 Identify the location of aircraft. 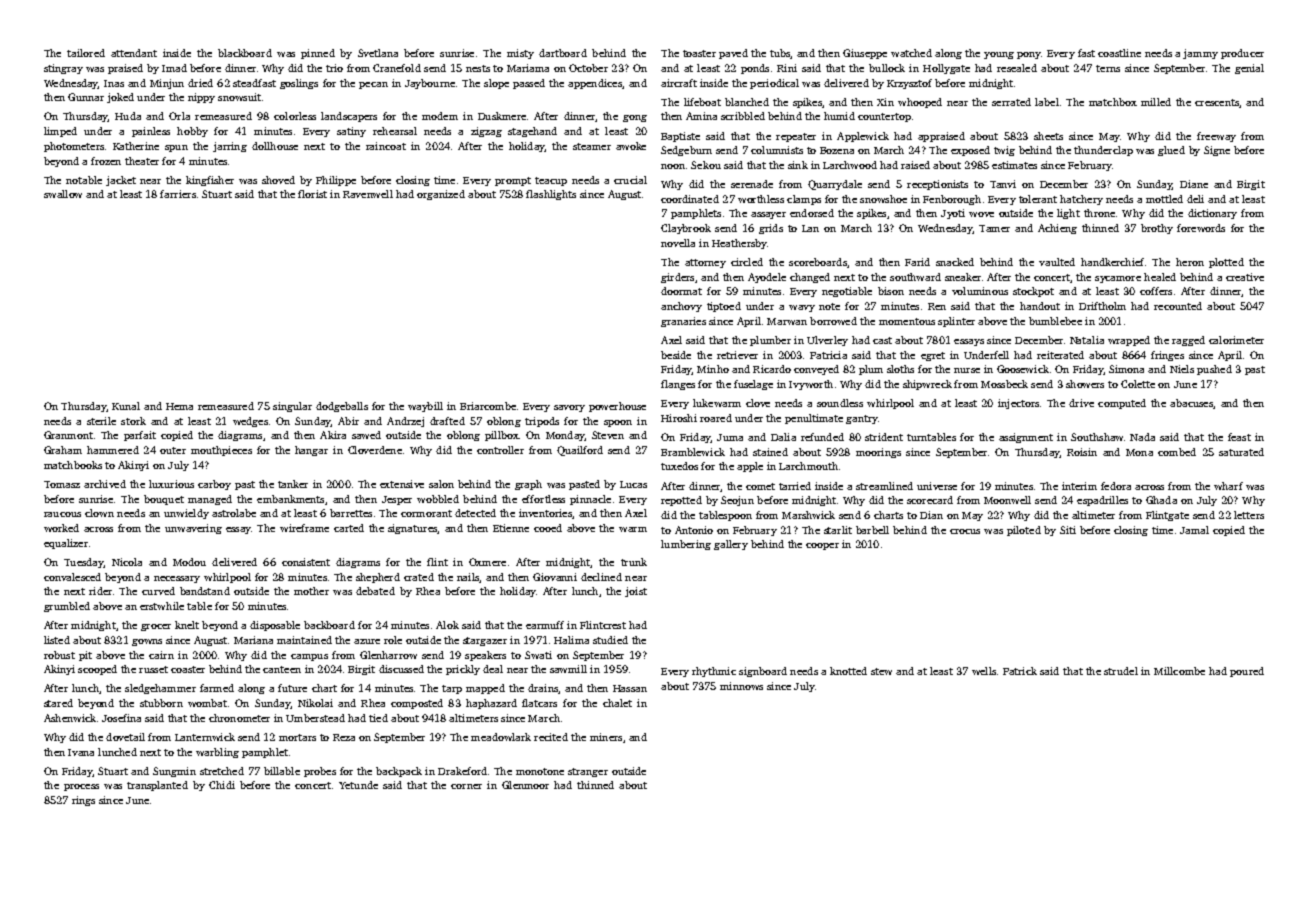
(679, 83).
